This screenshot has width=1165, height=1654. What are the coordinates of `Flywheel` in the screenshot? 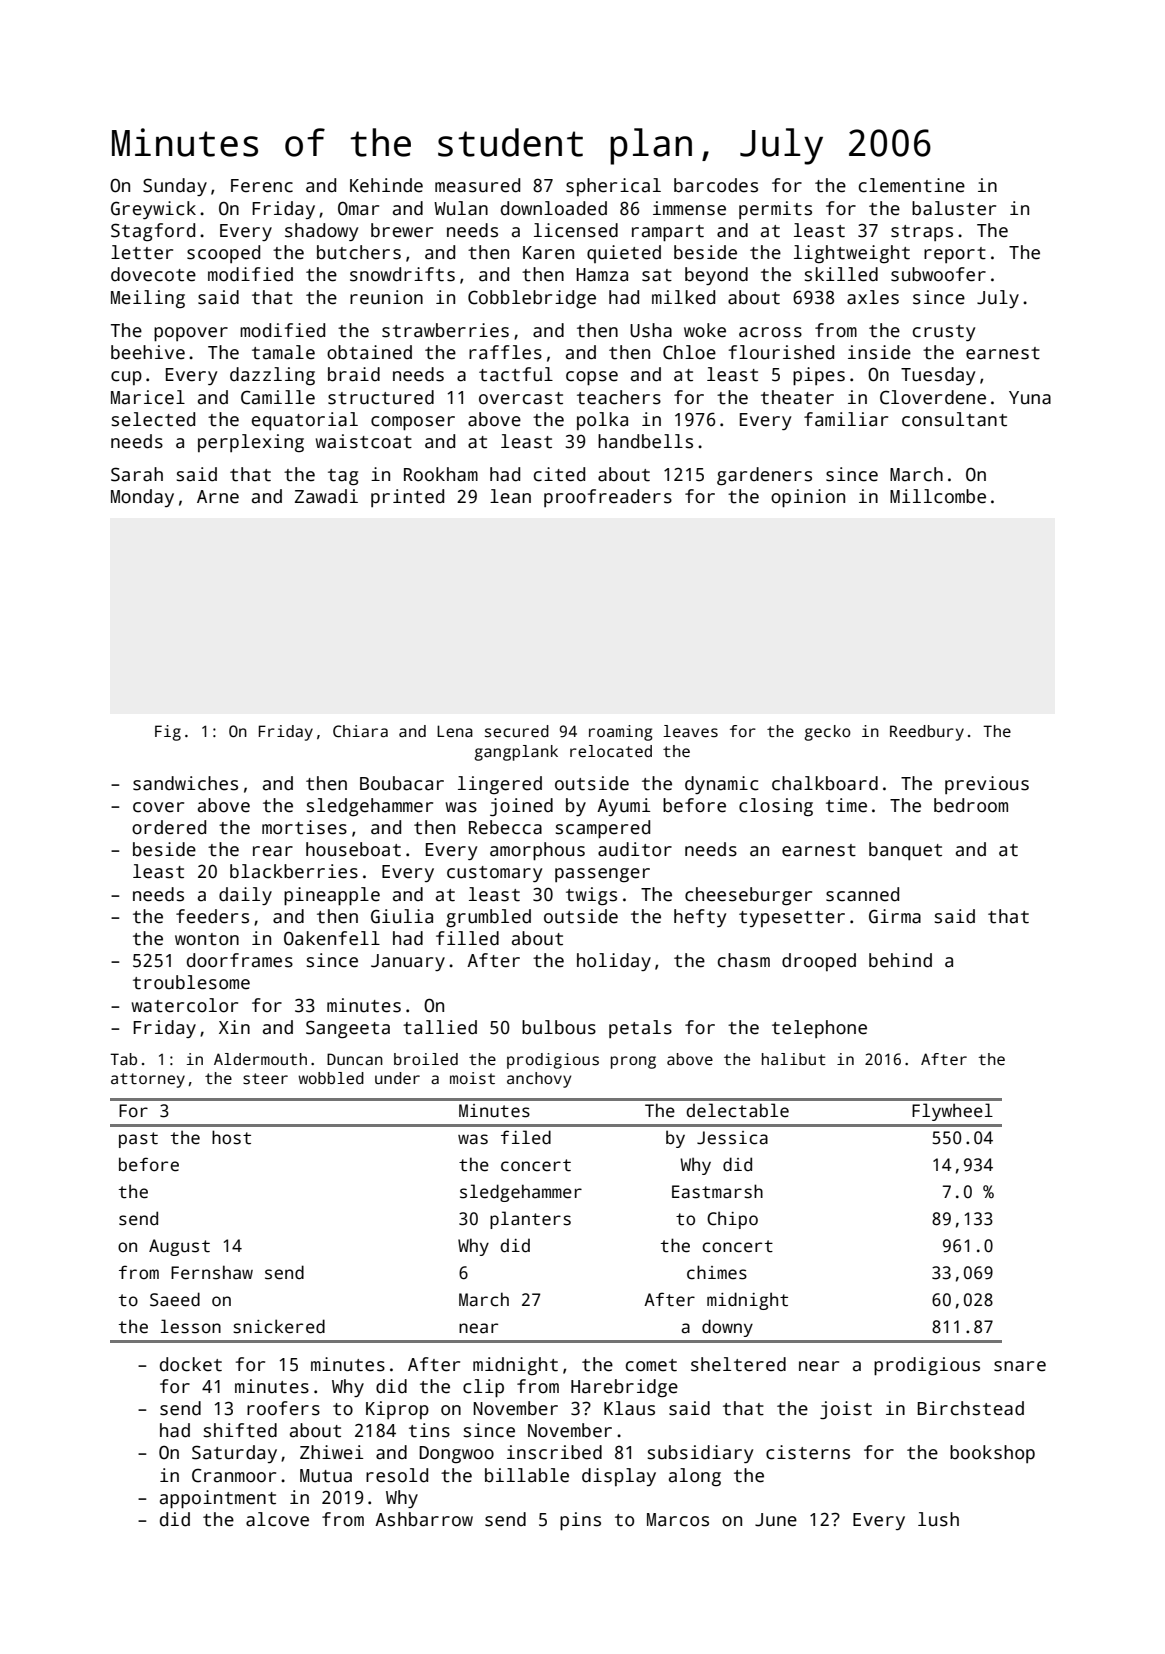 It's located at (952, 1112).
